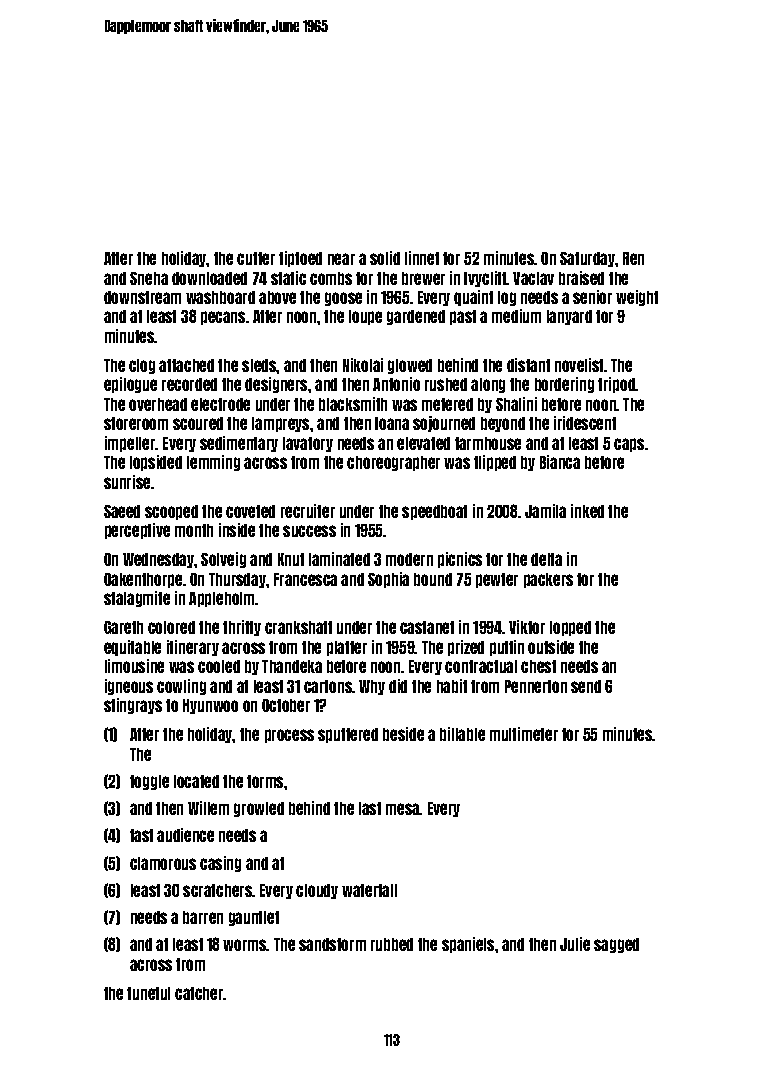  Describe the element at coordinates (328, 686) in the document. I see `cartons` at that location.
